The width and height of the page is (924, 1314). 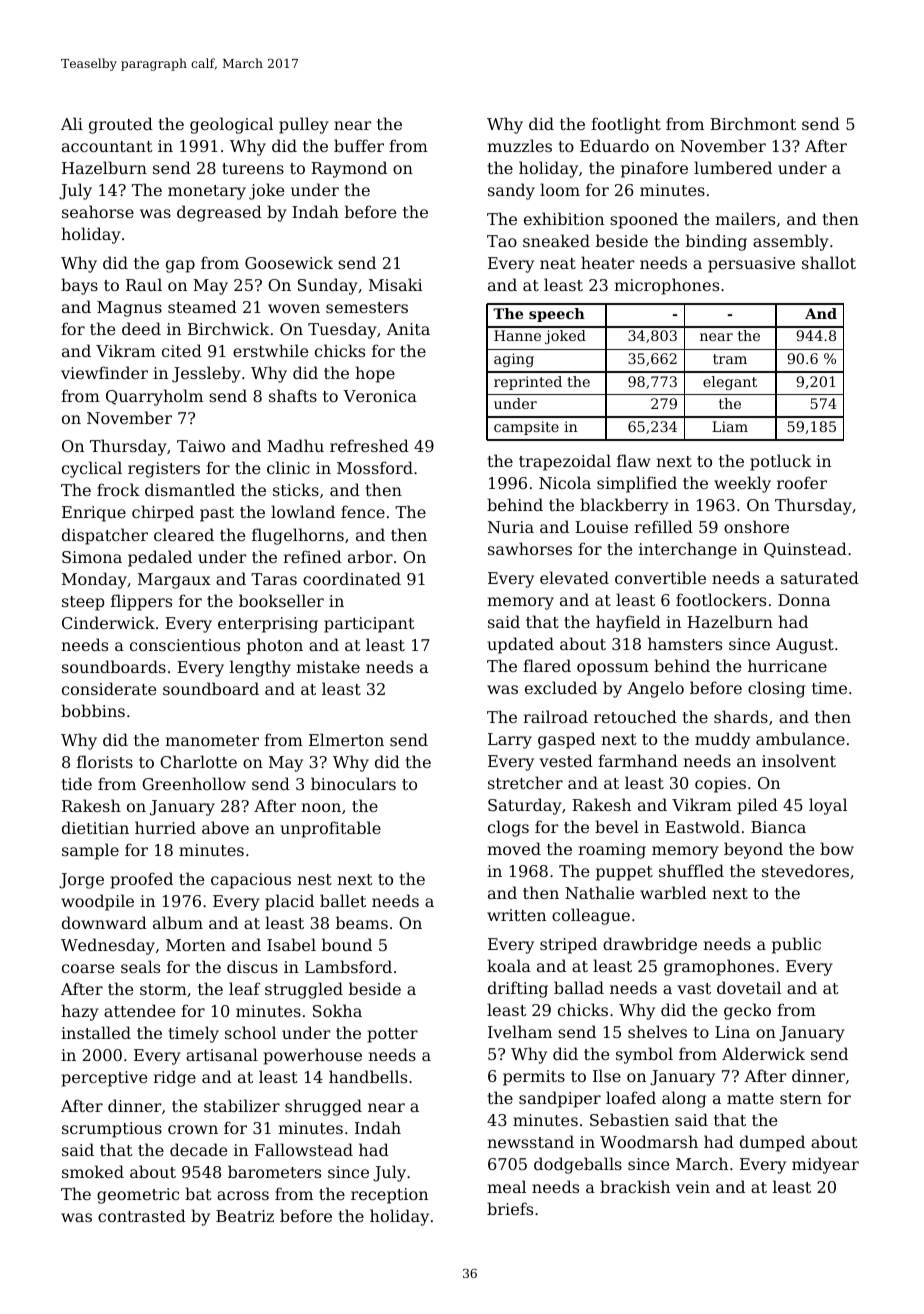 I want to click on Simona, so click(x=92, y=557).
